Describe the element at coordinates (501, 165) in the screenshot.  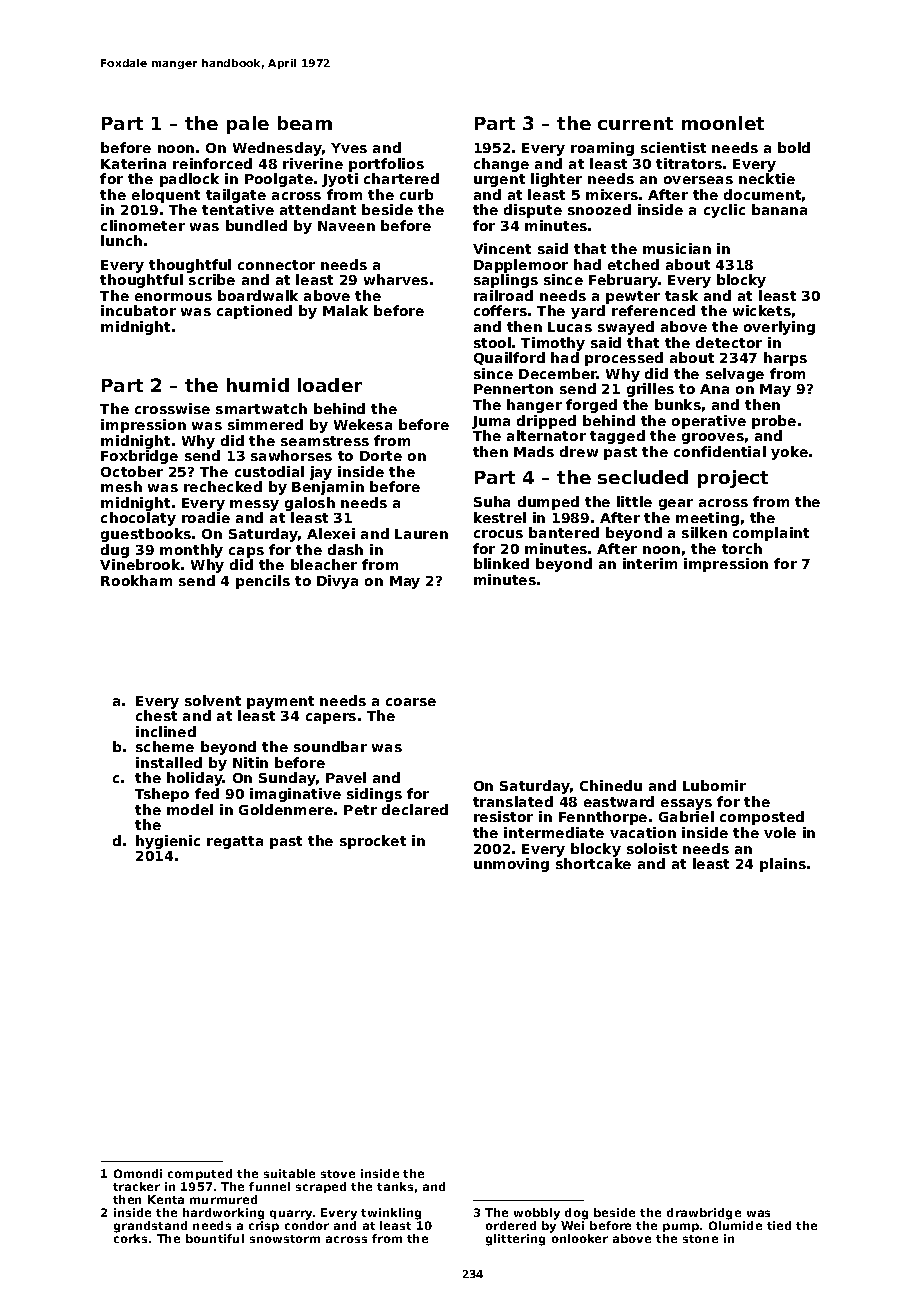
I see `change` at that location.
